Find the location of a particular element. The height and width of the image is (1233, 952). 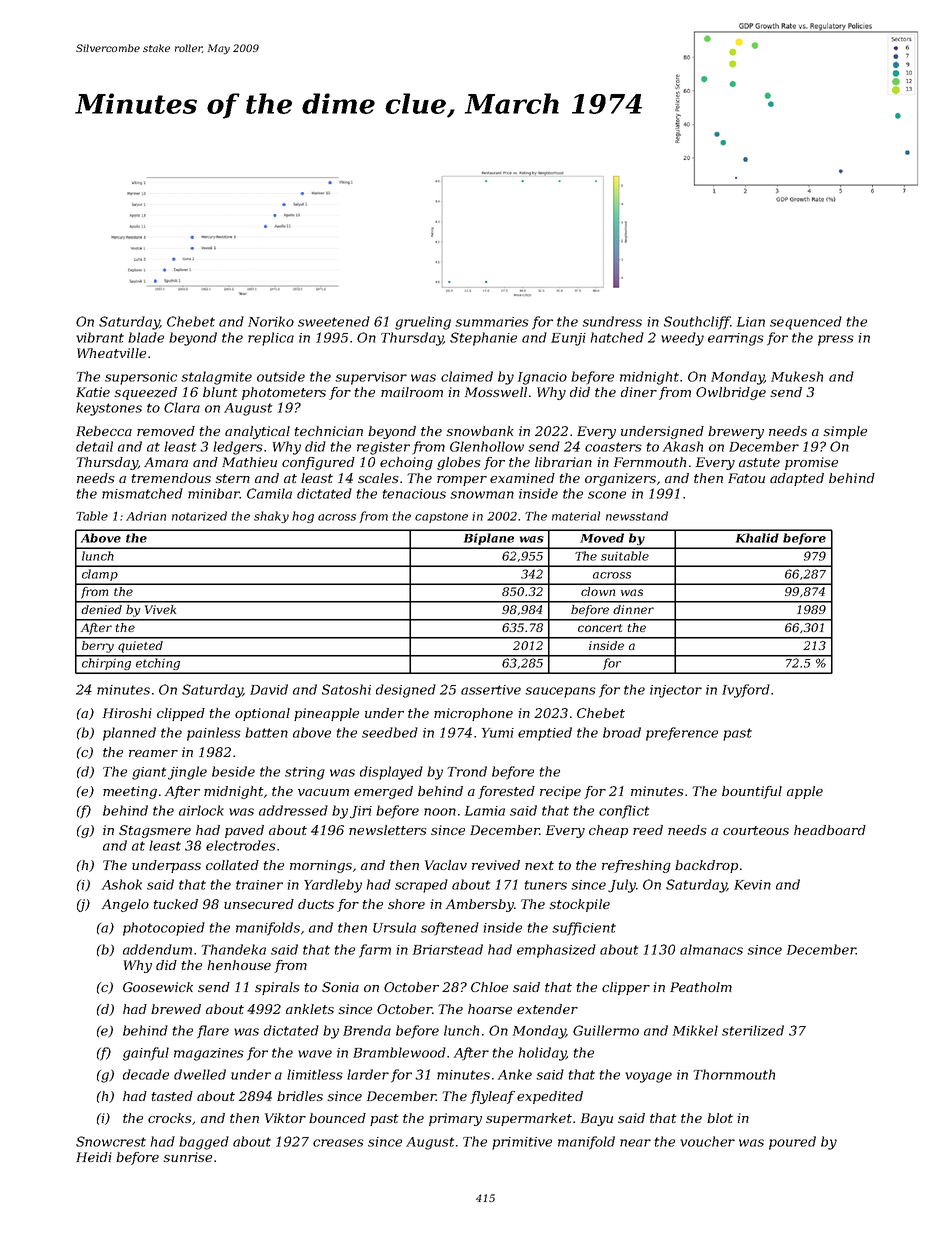

adapted is located at coordinates (797, 479).
